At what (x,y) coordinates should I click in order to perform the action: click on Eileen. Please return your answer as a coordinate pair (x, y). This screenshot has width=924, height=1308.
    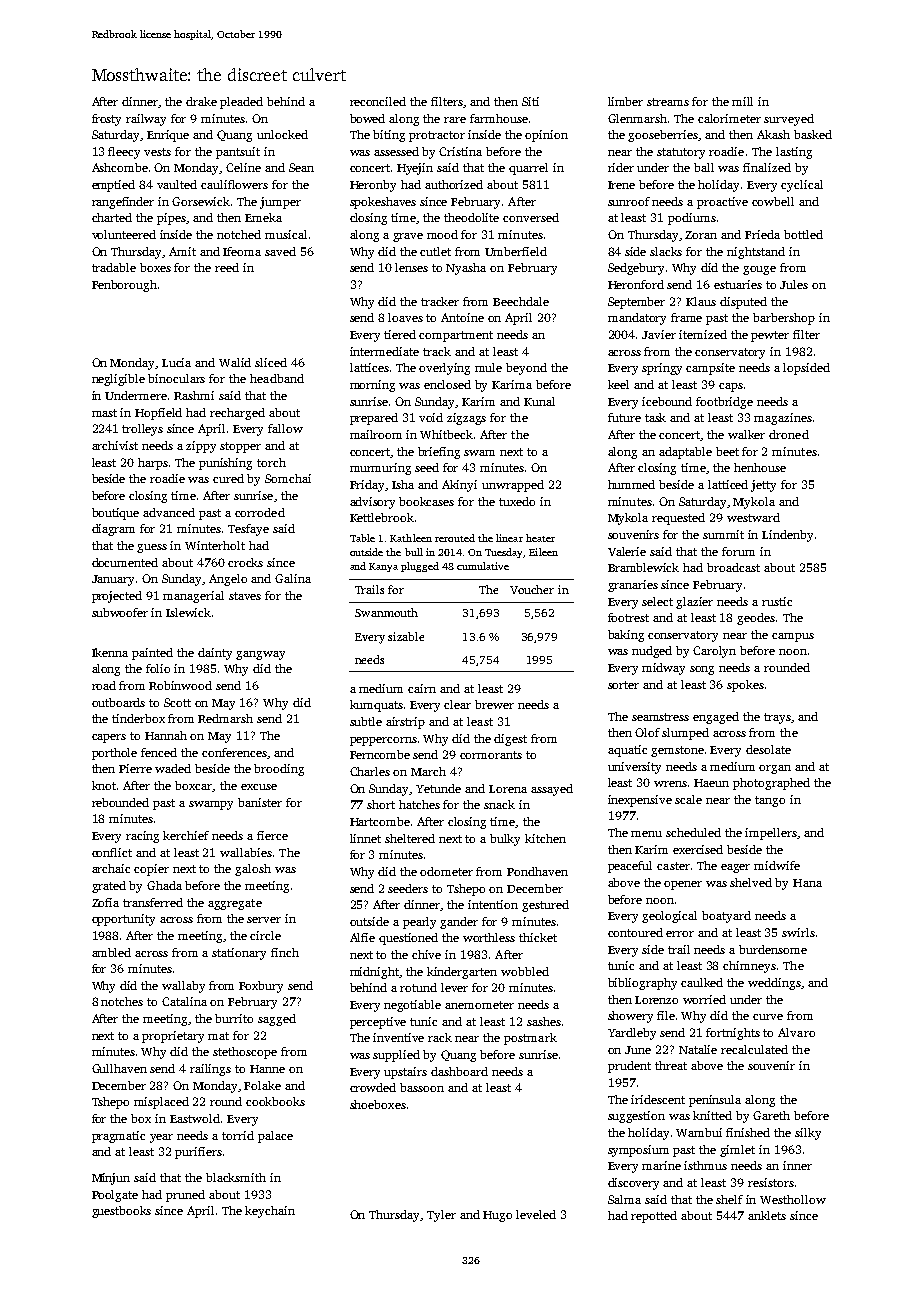
    Looking at the image, I should click on (543, 552).
